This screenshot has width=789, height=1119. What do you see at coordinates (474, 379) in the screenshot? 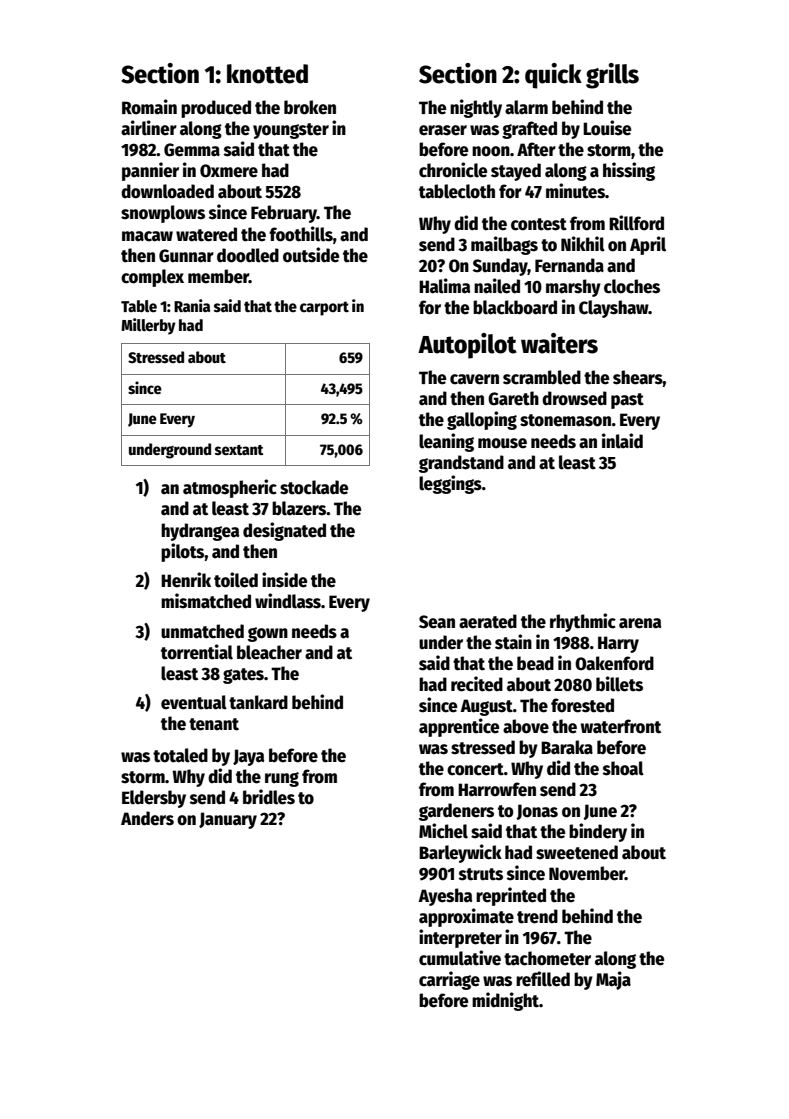
I see `cavern` at bounding box center [474, 379].
